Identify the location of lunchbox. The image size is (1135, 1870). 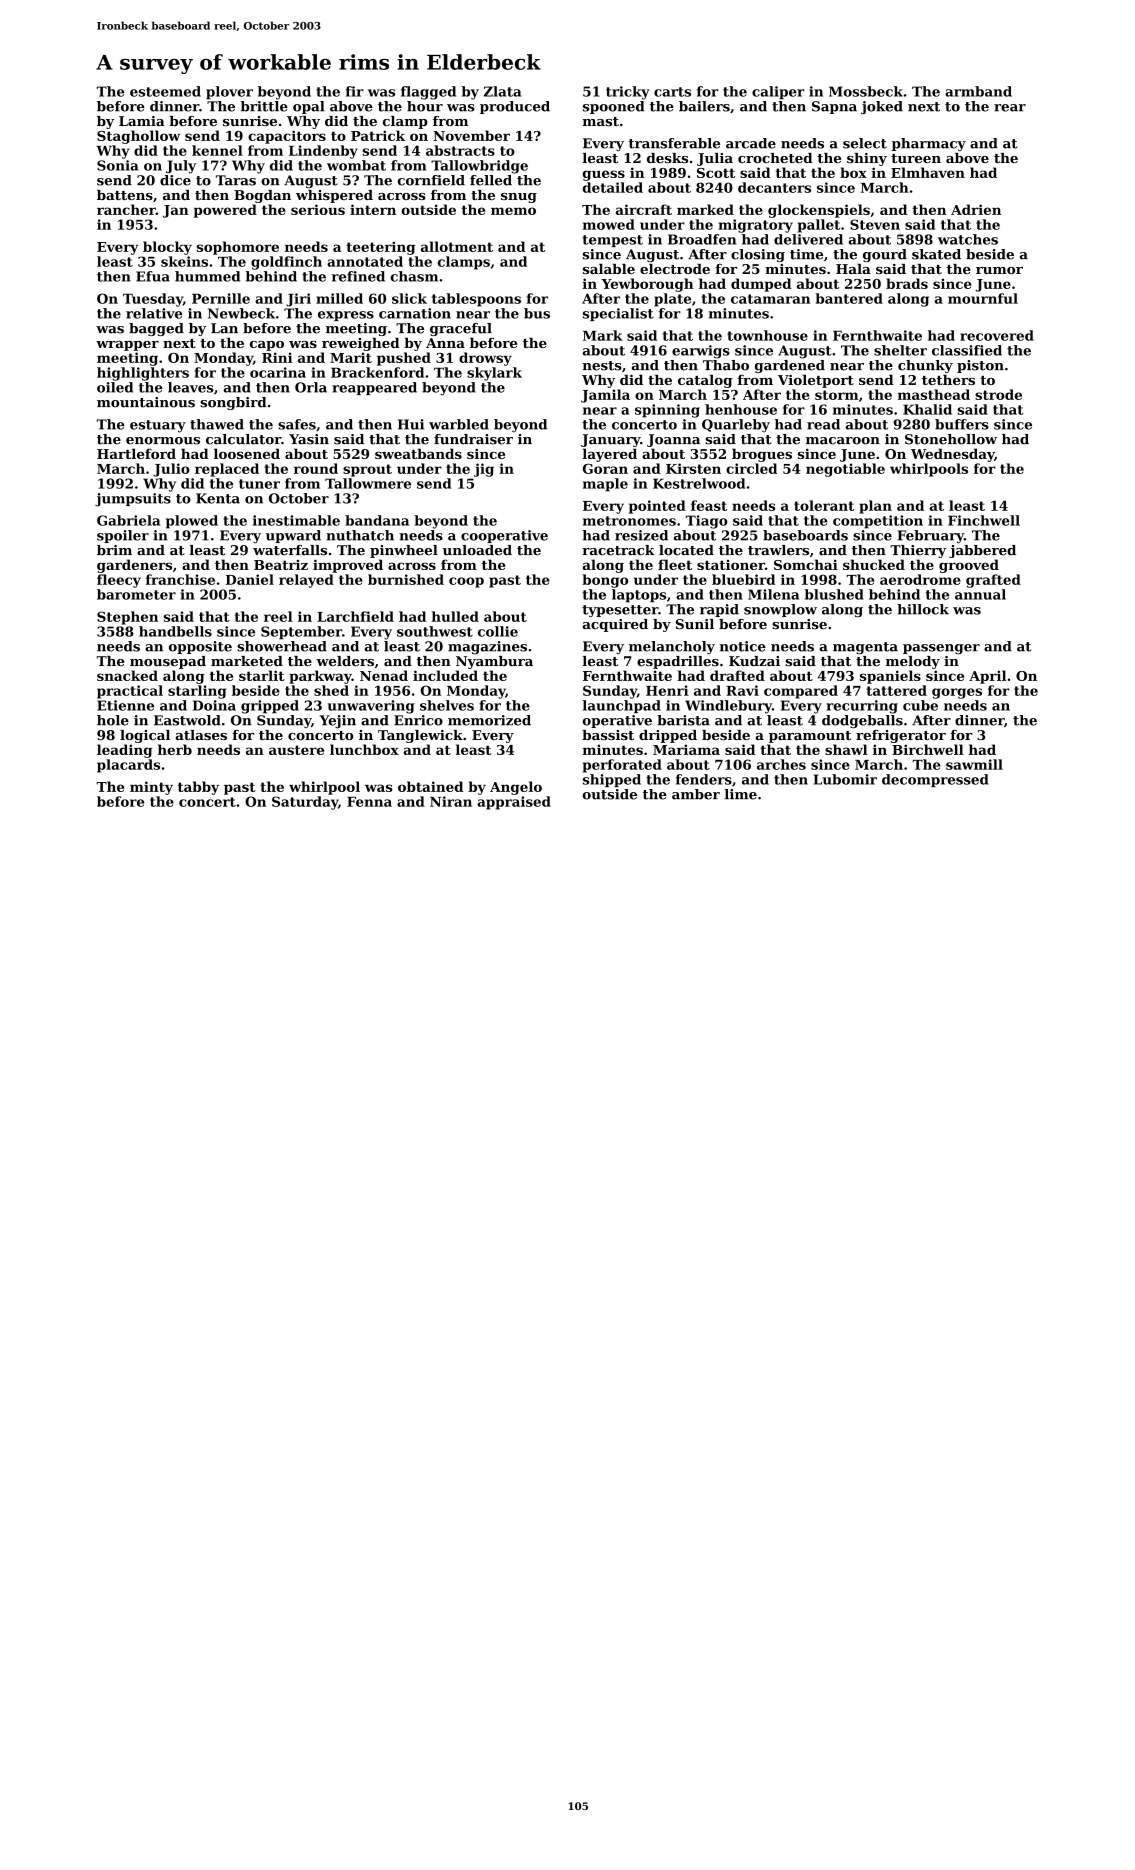
(364, 749).
